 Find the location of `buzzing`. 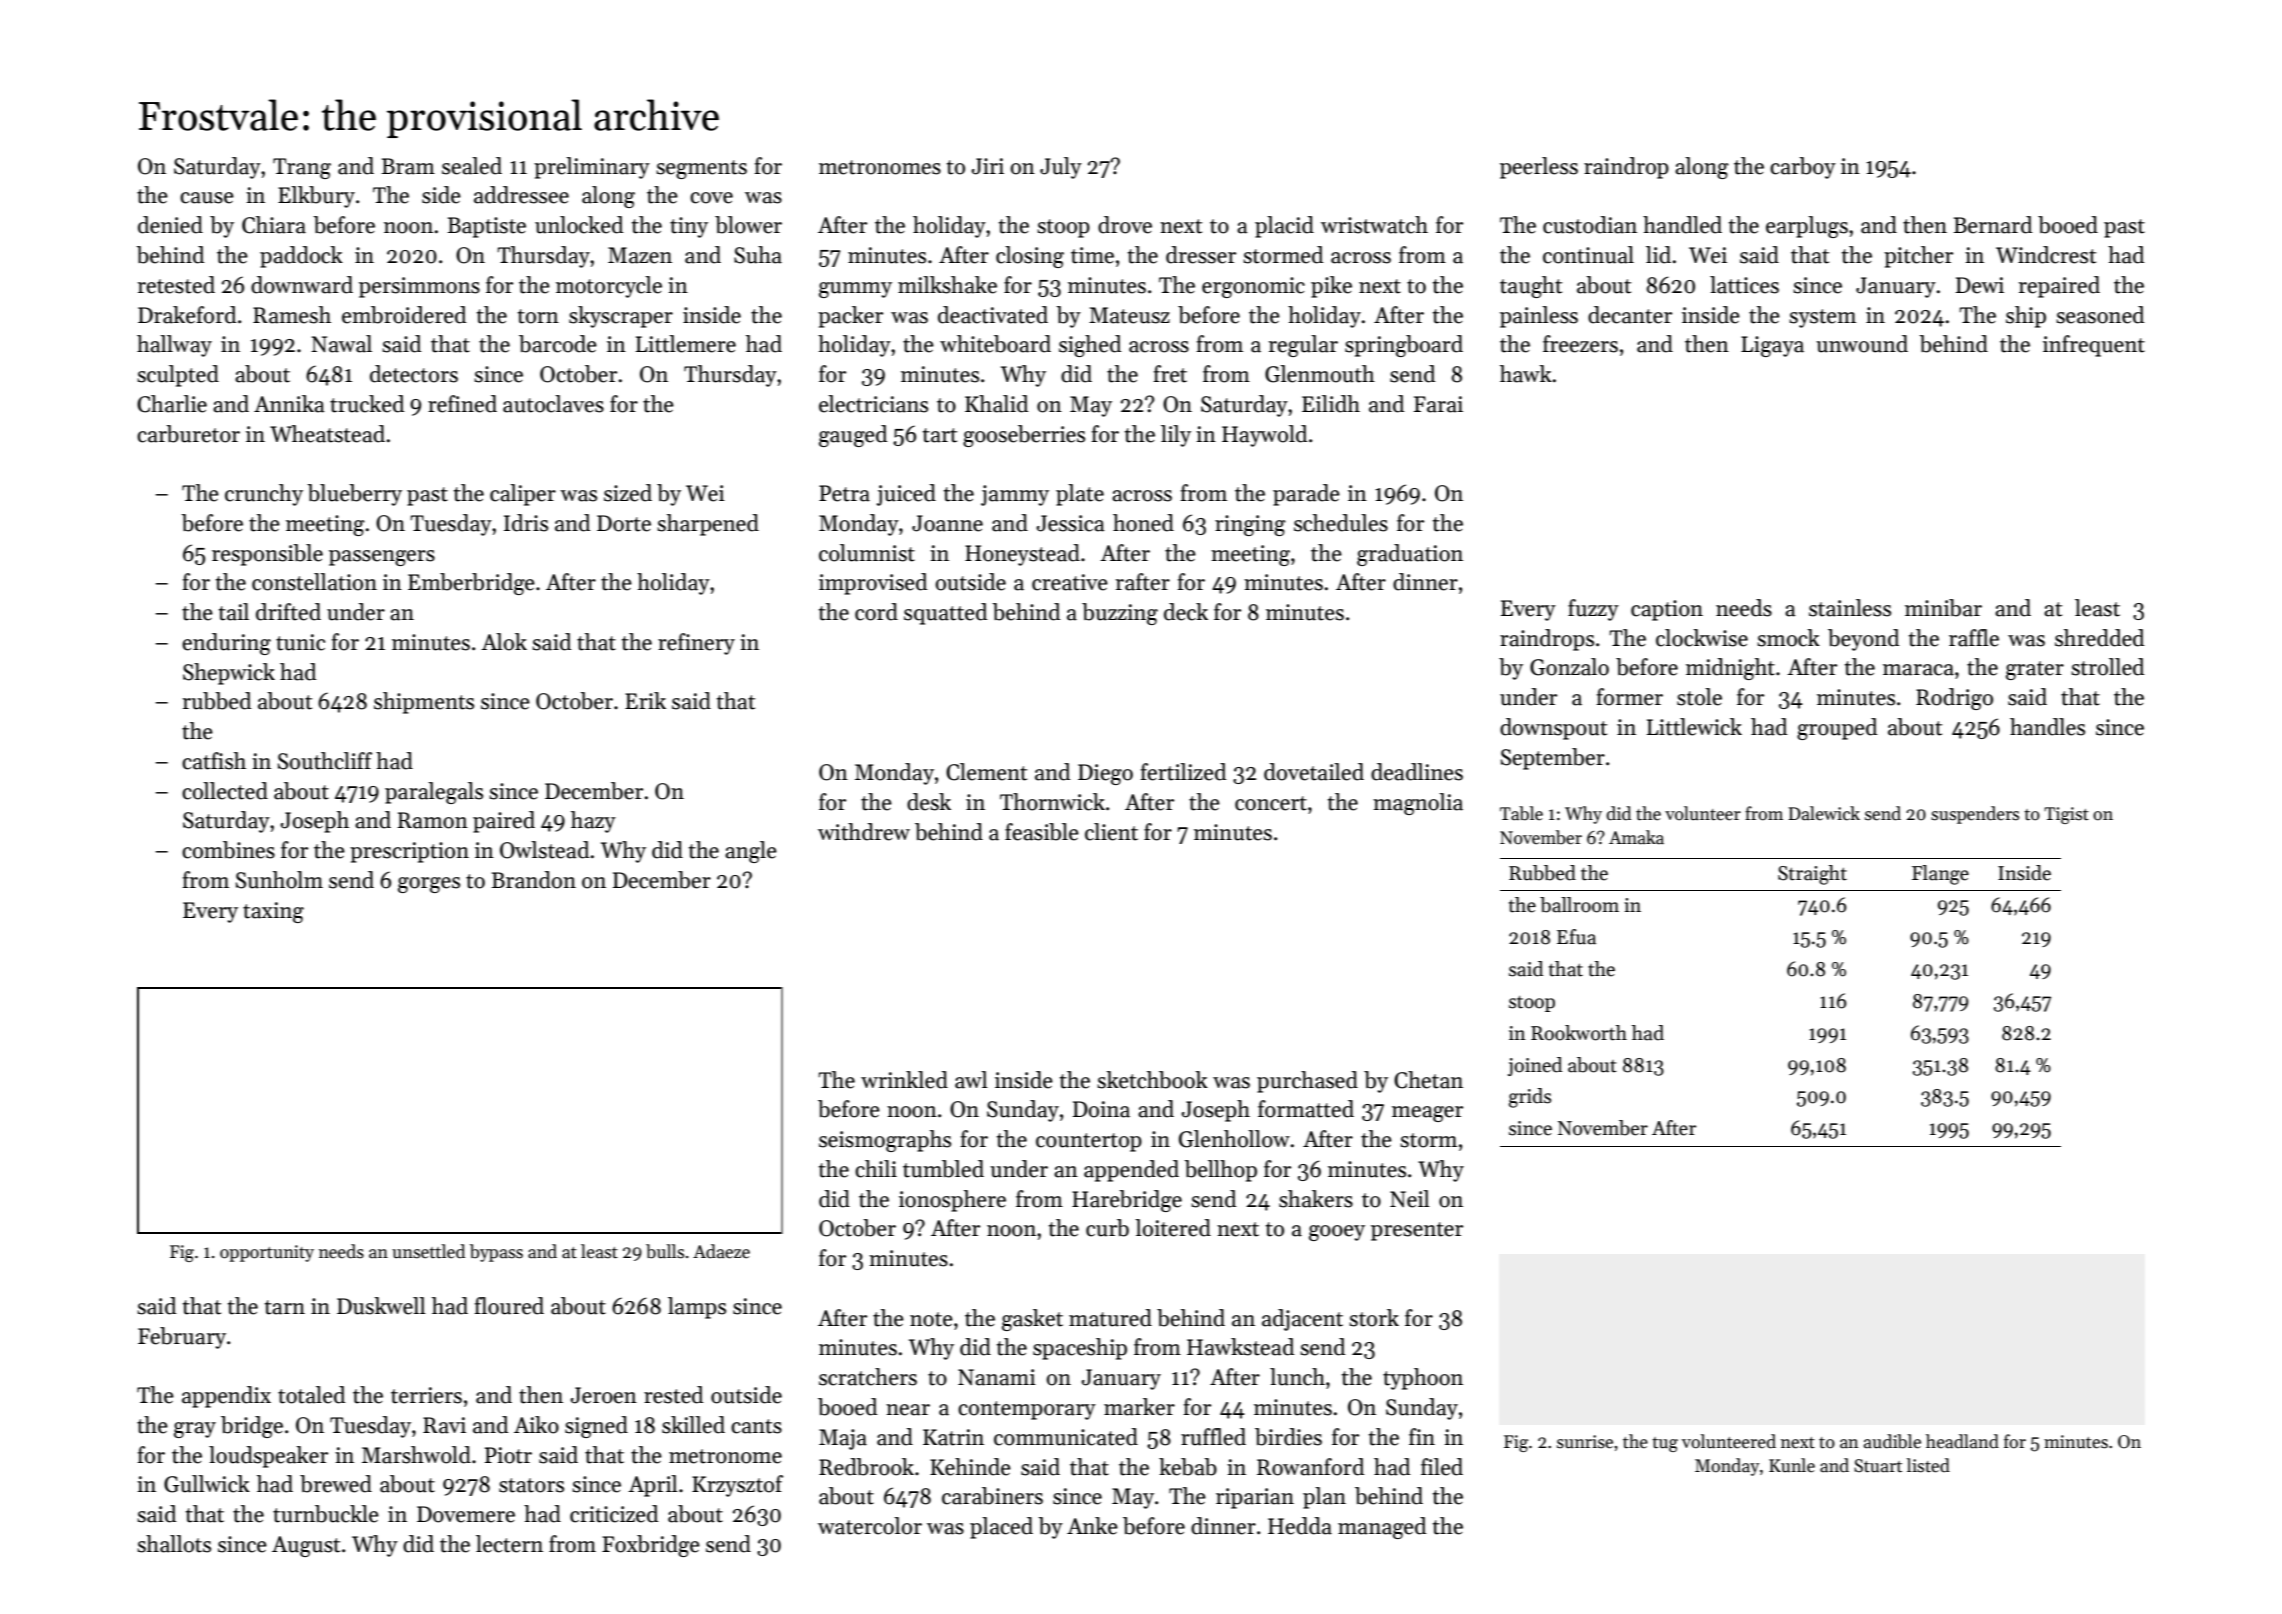

buzzing is located at coordinates (1120, 614).
